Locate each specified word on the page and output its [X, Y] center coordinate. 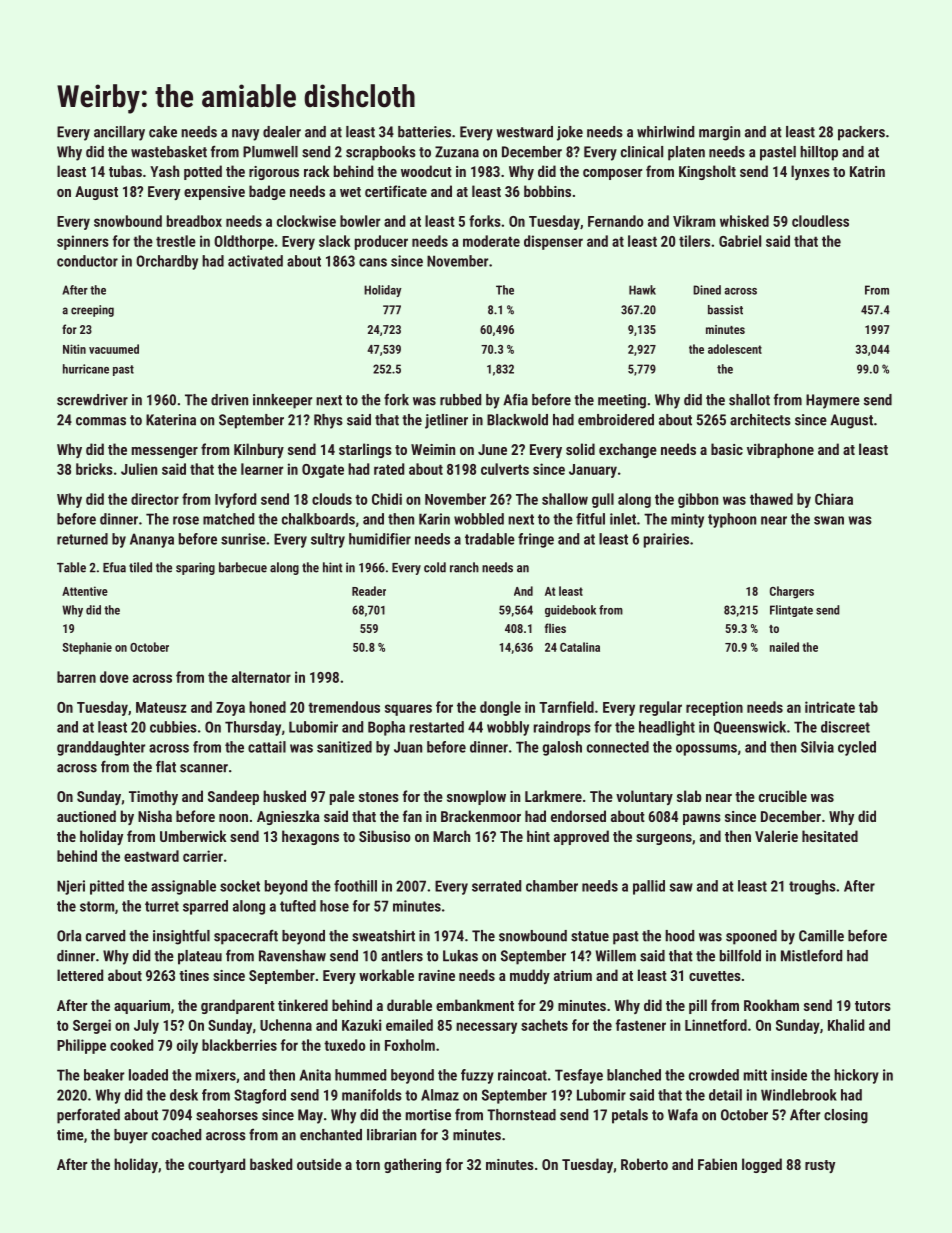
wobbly [508, 728]
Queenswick [750, 727]
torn [368, 1165]
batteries [424, 132]
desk [184, 1095]
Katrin [867, 171]
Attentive [85, 591]
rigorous [274, 173]
